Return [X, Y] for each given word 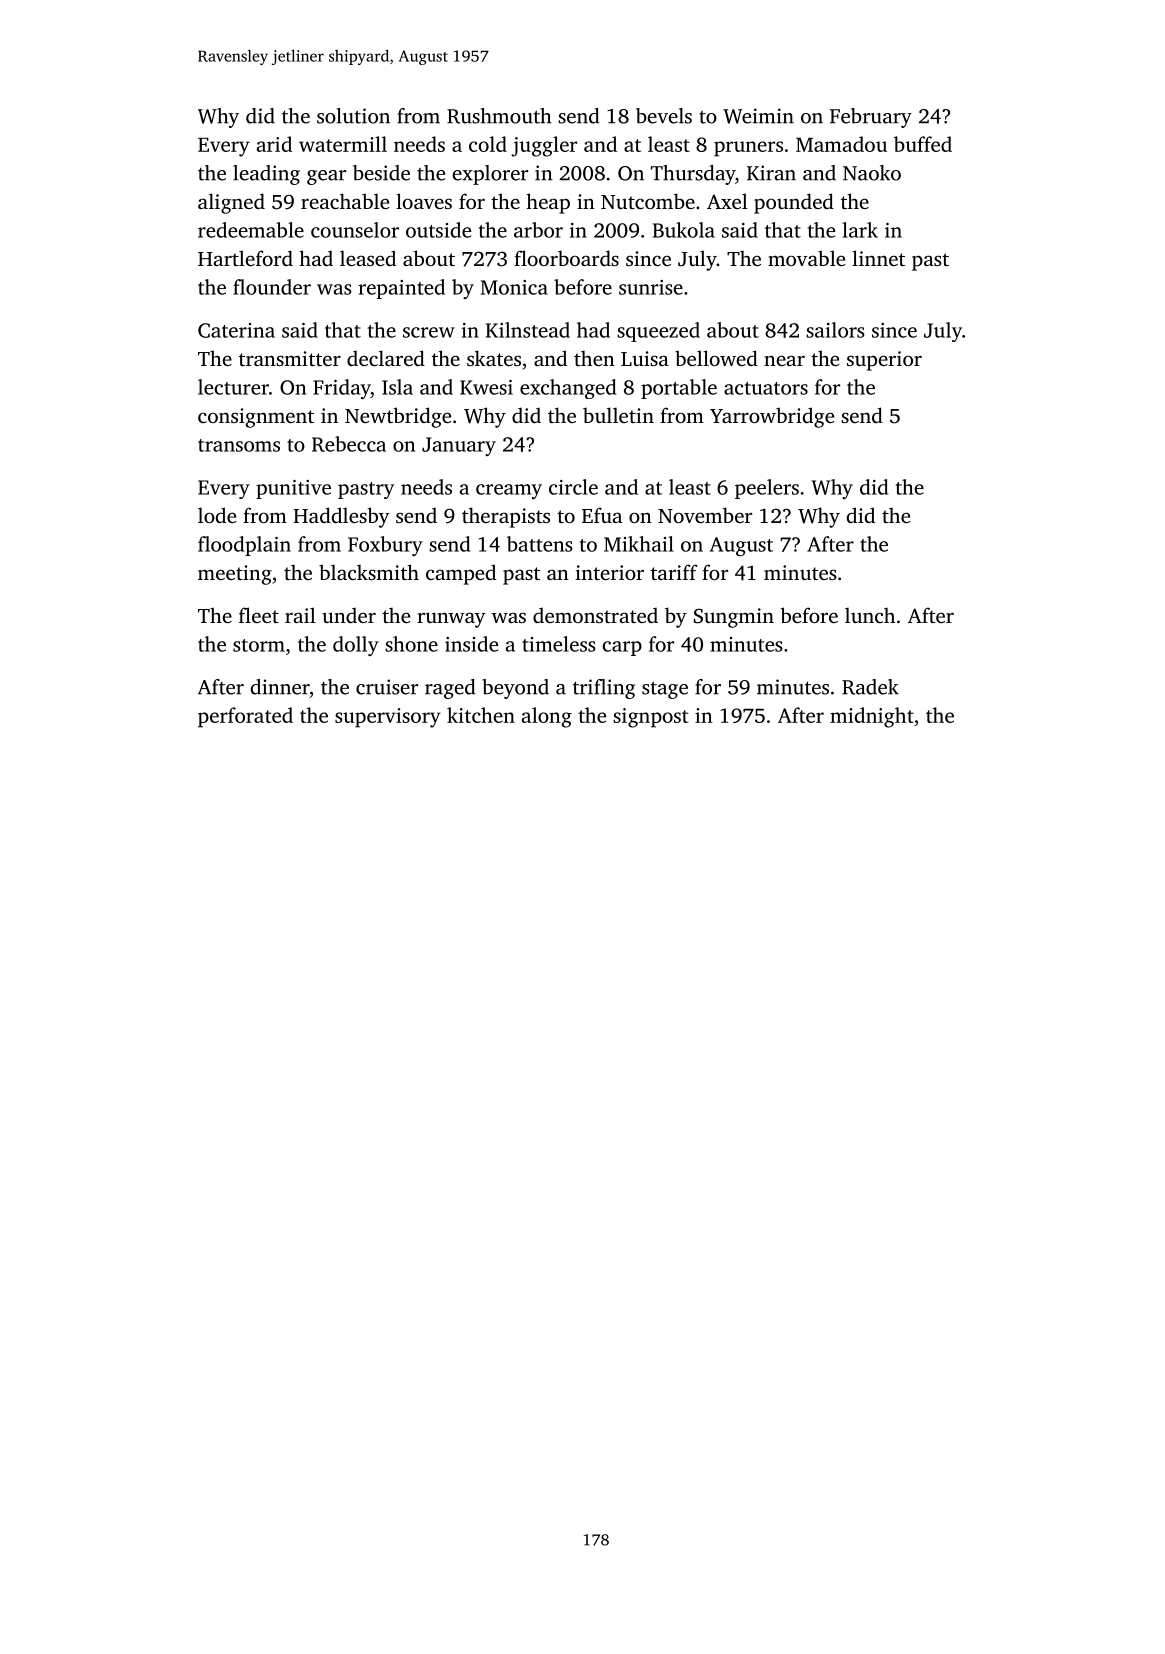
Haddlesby [341, 517]
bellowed [716, 358]
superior [884, 361]
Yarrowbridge [772, 417]
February [871, 118]
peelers [767, 489]
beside [381, 173]
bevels [664, 116]
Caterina [236, 330]
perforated [245, 717]
